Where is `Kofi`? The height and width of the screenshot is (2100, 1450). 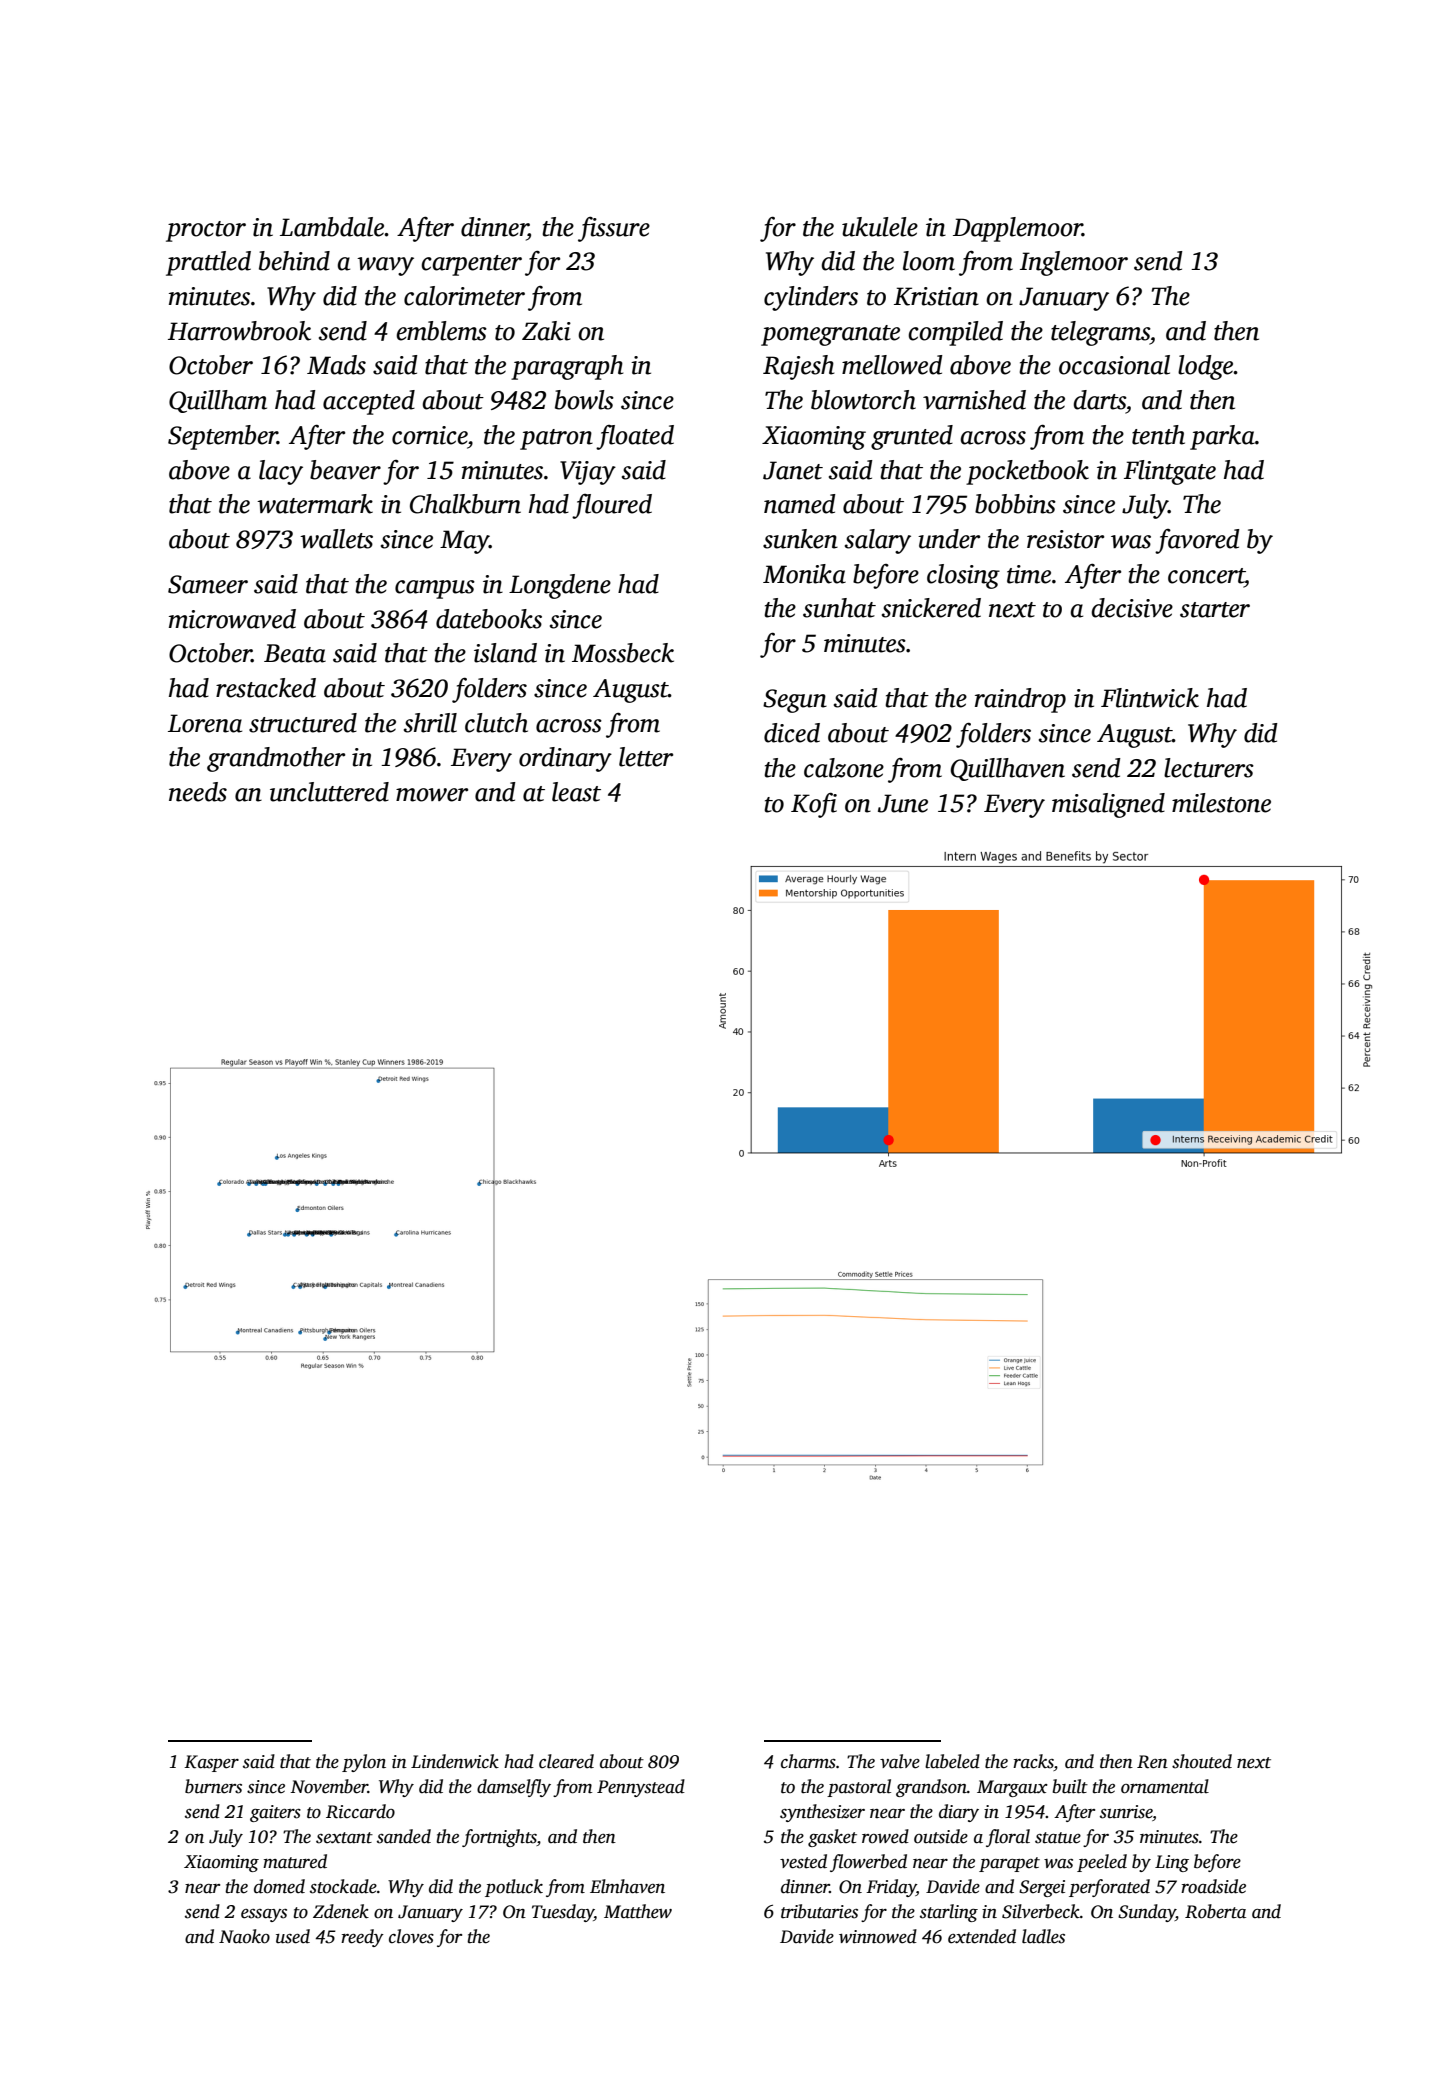
Kofi is located at coordinates (814, 805).
